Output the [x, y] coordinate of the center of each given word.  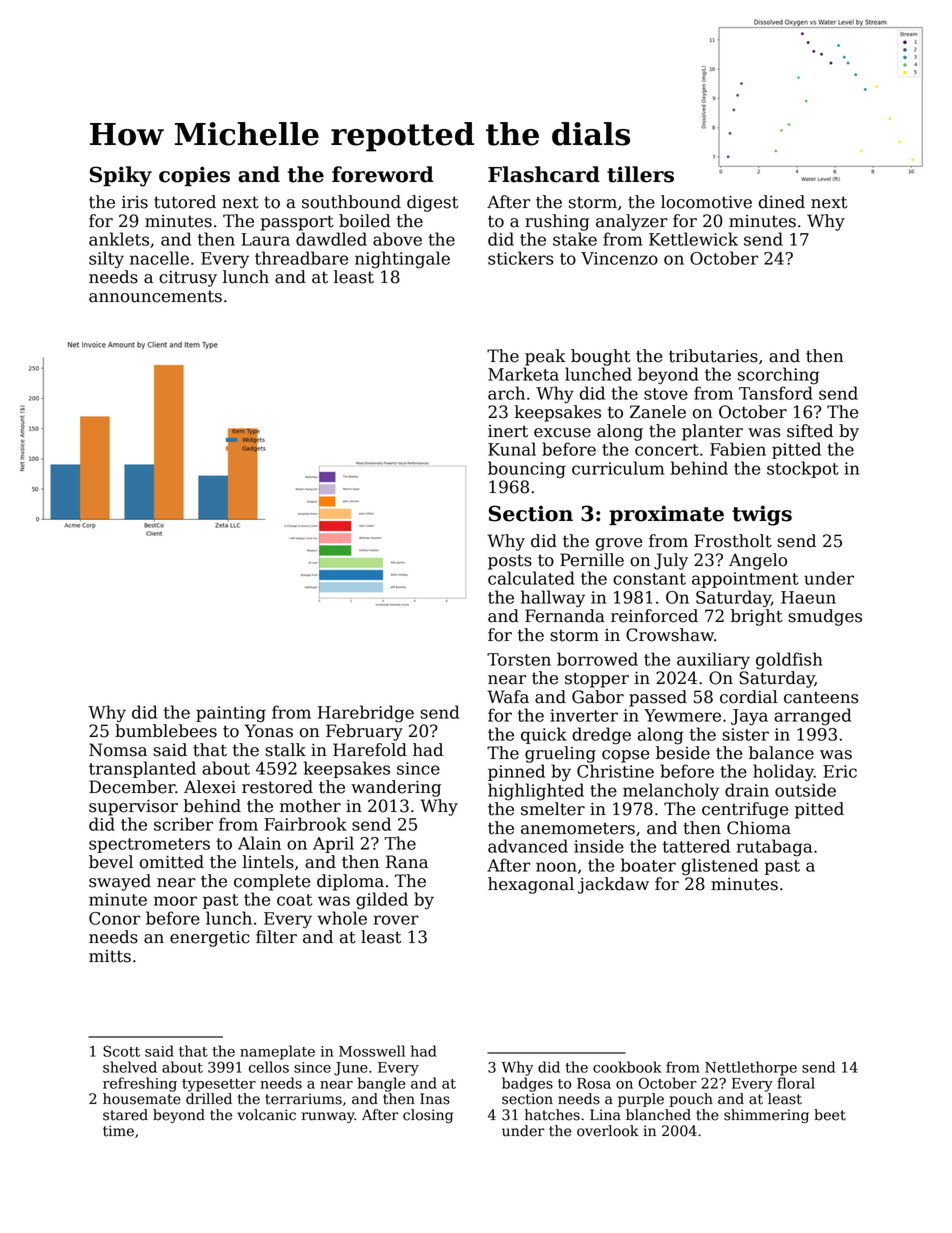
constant [649, 579]
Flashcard [544, 174]
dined [782, 202]
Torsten [519, 659]
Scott [121, 1051]
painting [231, 714]
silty [106, 260]
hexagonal [531, 885]
